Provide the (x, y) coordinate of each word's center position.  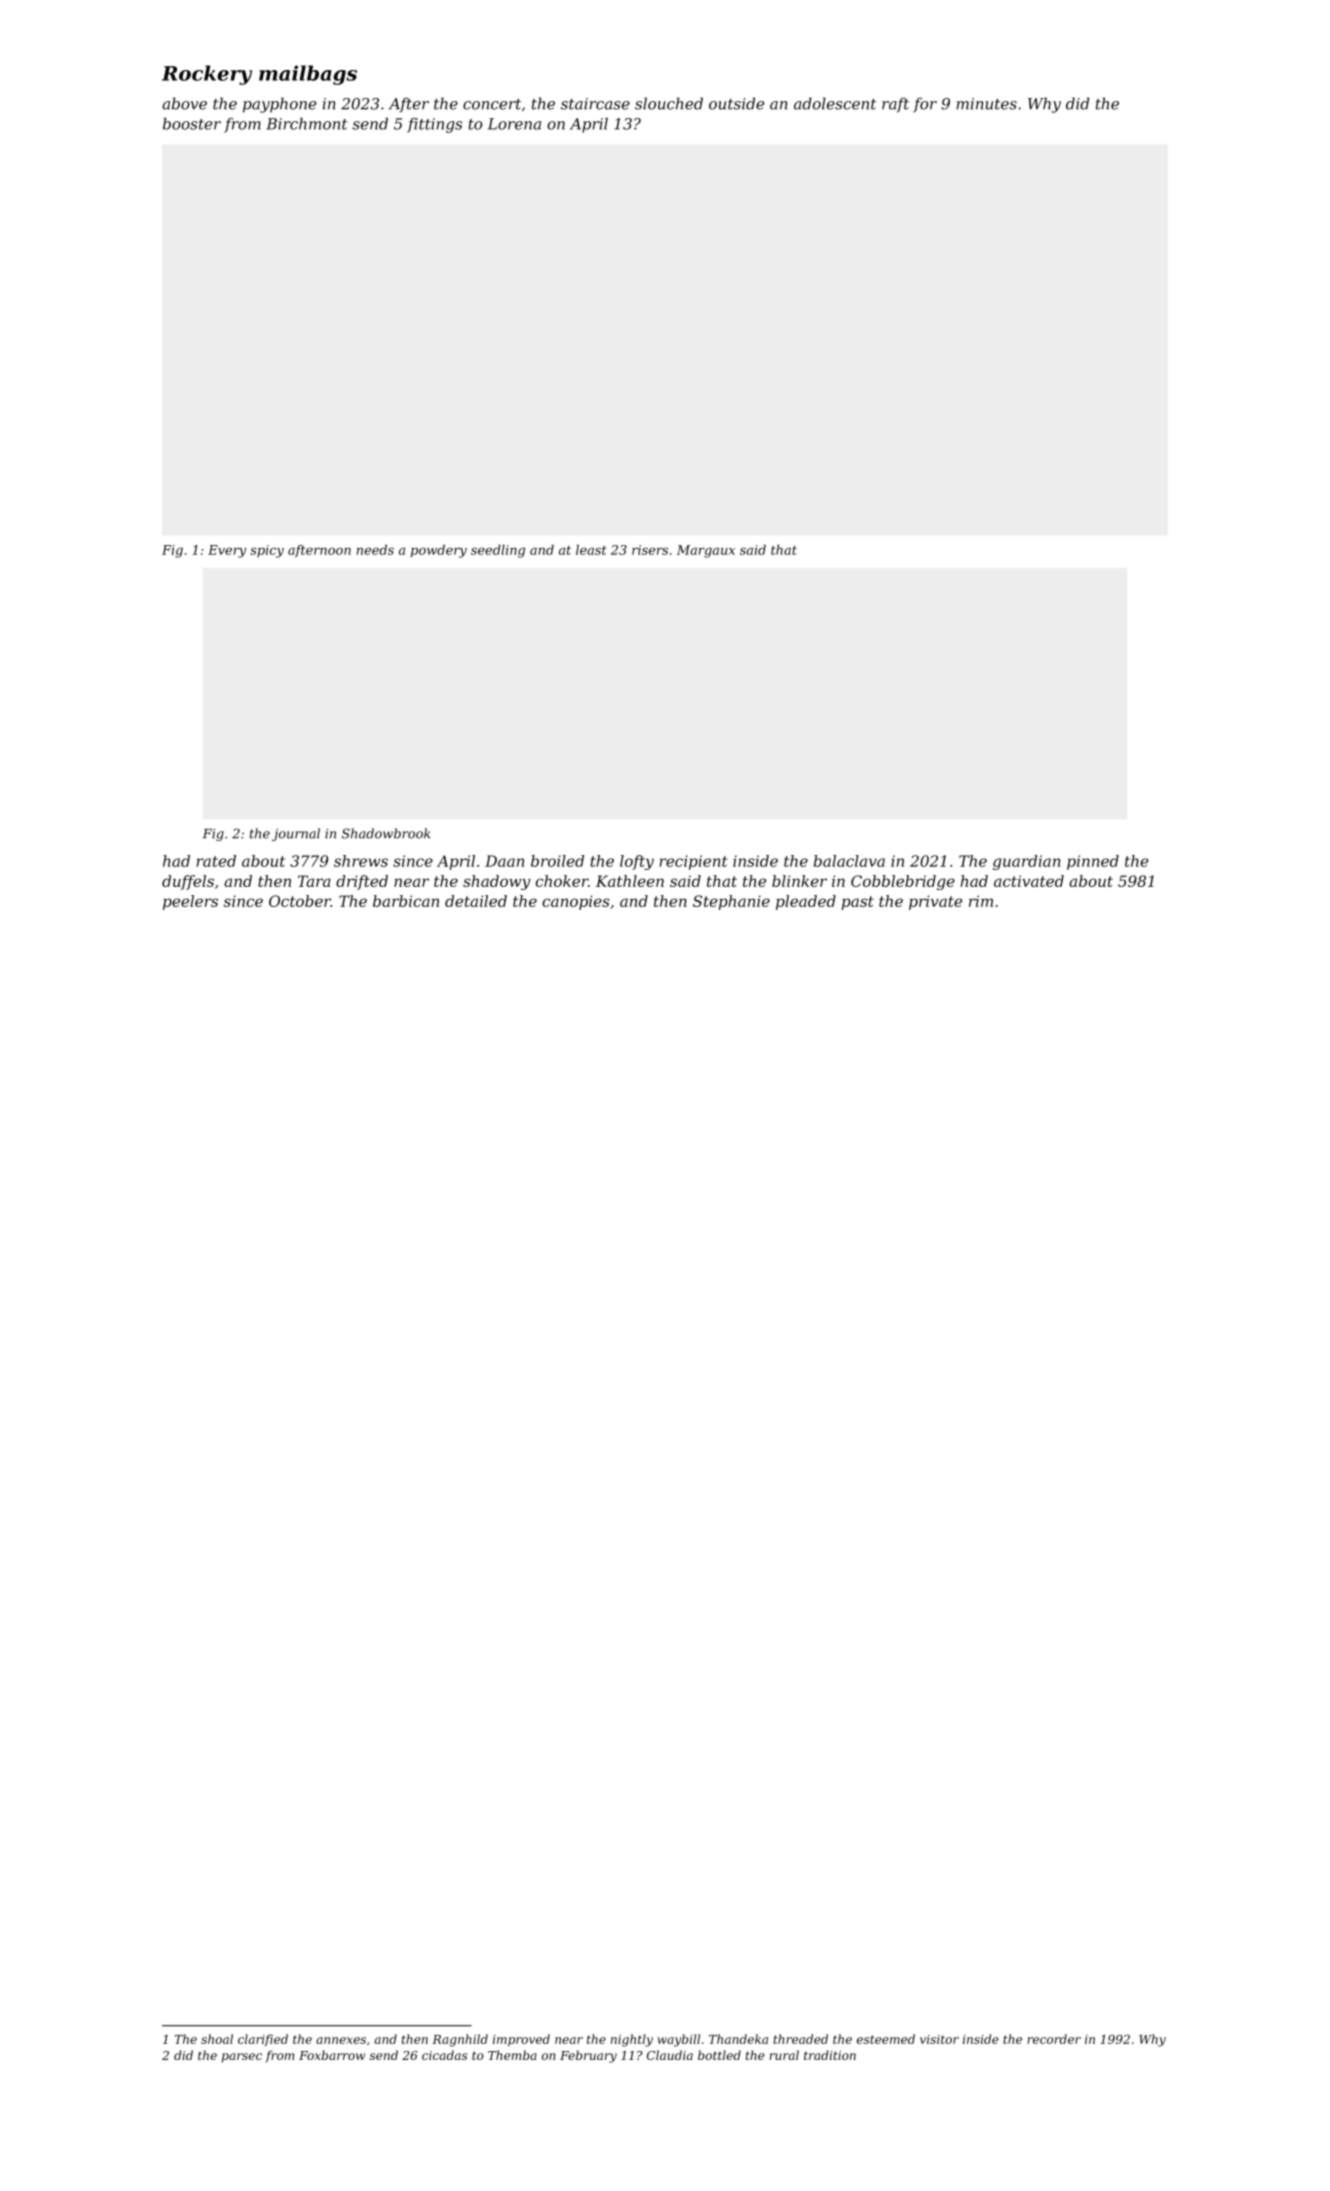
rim (981, 901)
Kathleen (630, 881)
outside (736, 103)
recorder (1054, 2039)
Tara (314, 881)
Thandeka (738, 2039)
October (300, 901)
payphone (280, 105)
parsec (242, 2058)
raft (895, 105)
